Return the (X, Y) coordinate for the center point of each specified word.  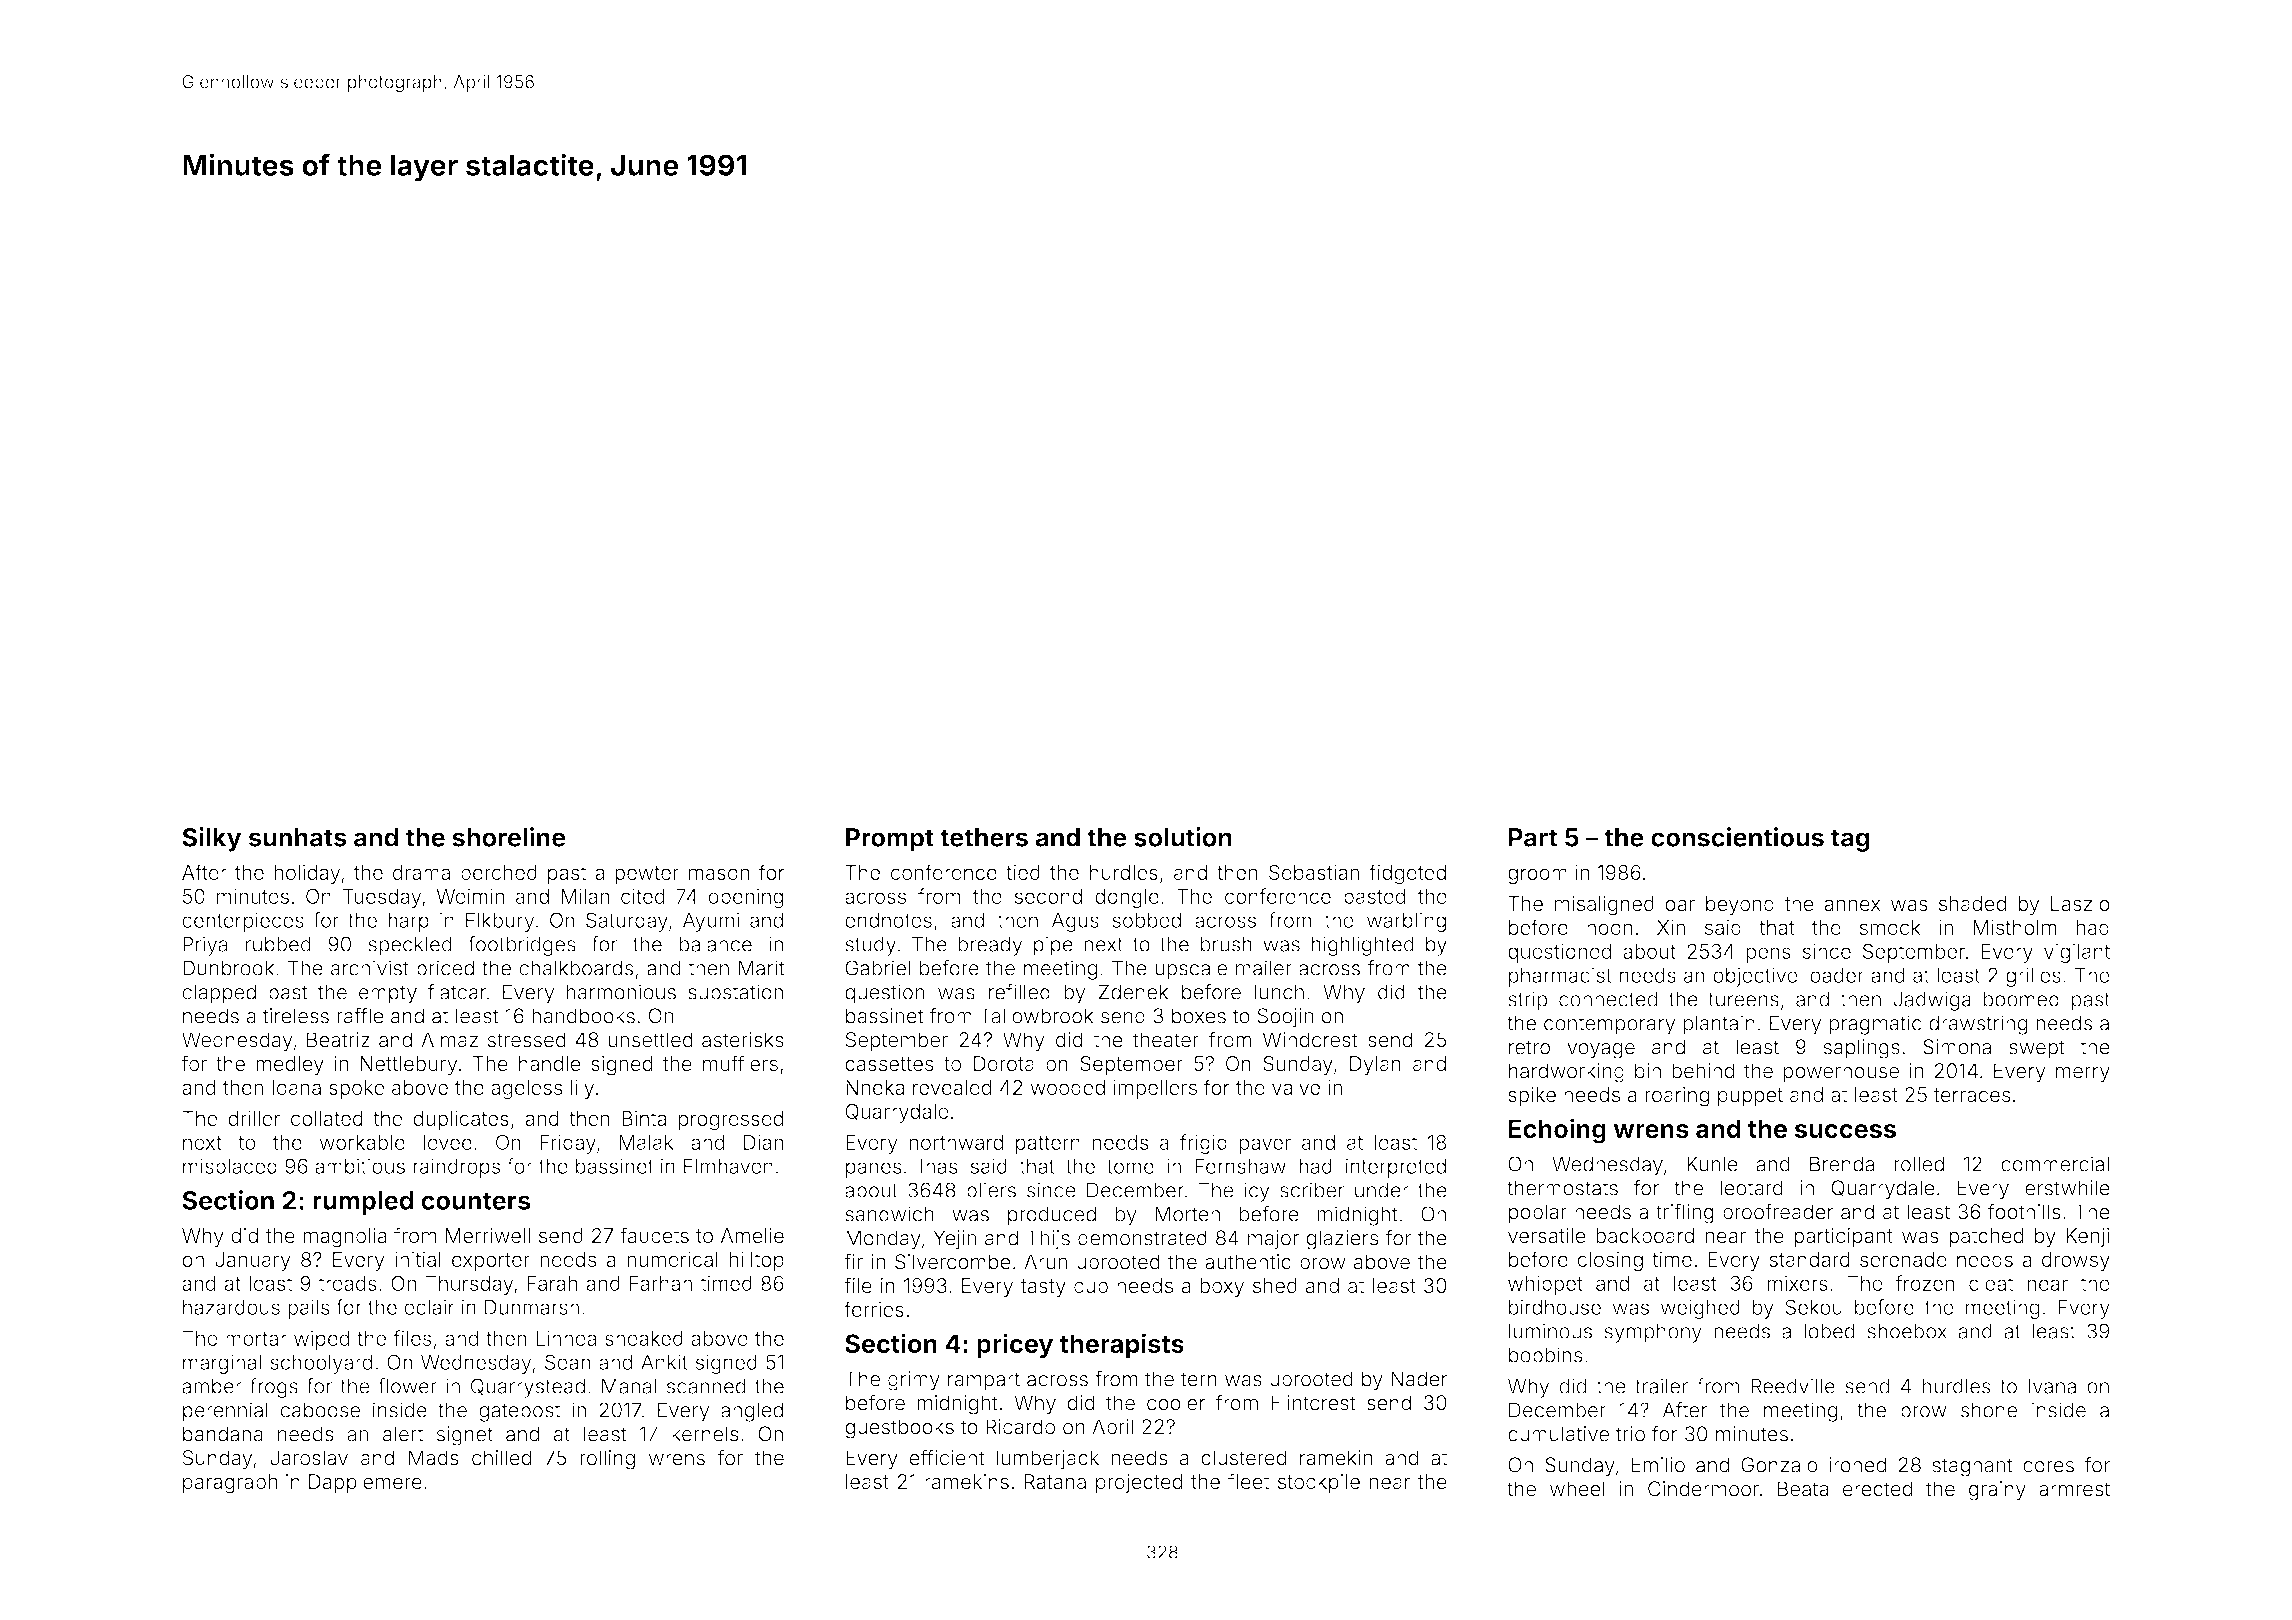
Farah (552, 1283)
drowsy (2076, 1261)
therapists (1122, 1345)
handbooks (583, 1016)
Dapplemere (365, 1483)
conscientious (1737, 837)
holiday (307, 874)
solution (1183, 837)
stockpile (1319, 1483)
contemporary (1610, 1025)
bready (990, 946)
